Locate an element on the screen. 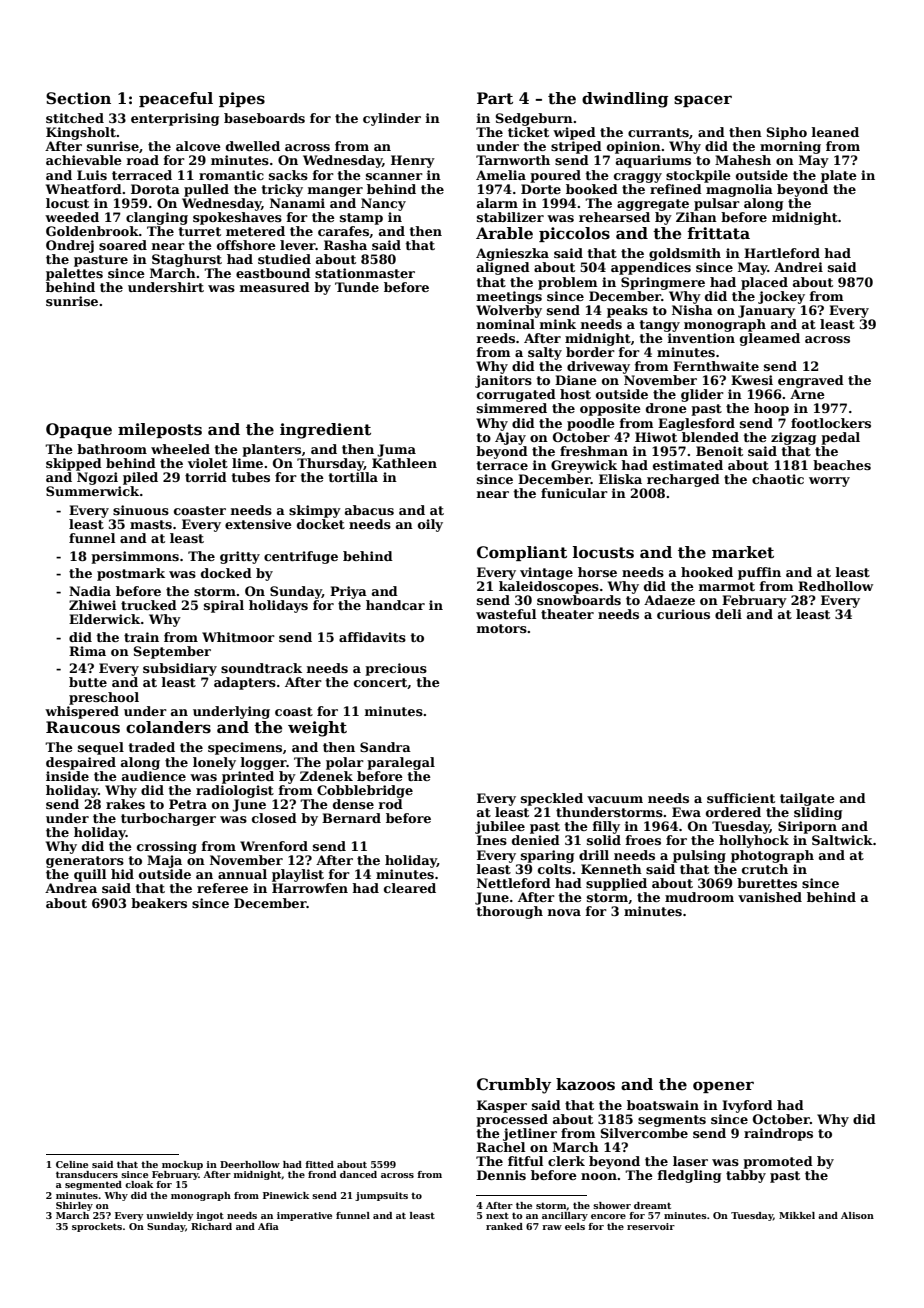  Harrowfen is located at coordinates (310, 888).
